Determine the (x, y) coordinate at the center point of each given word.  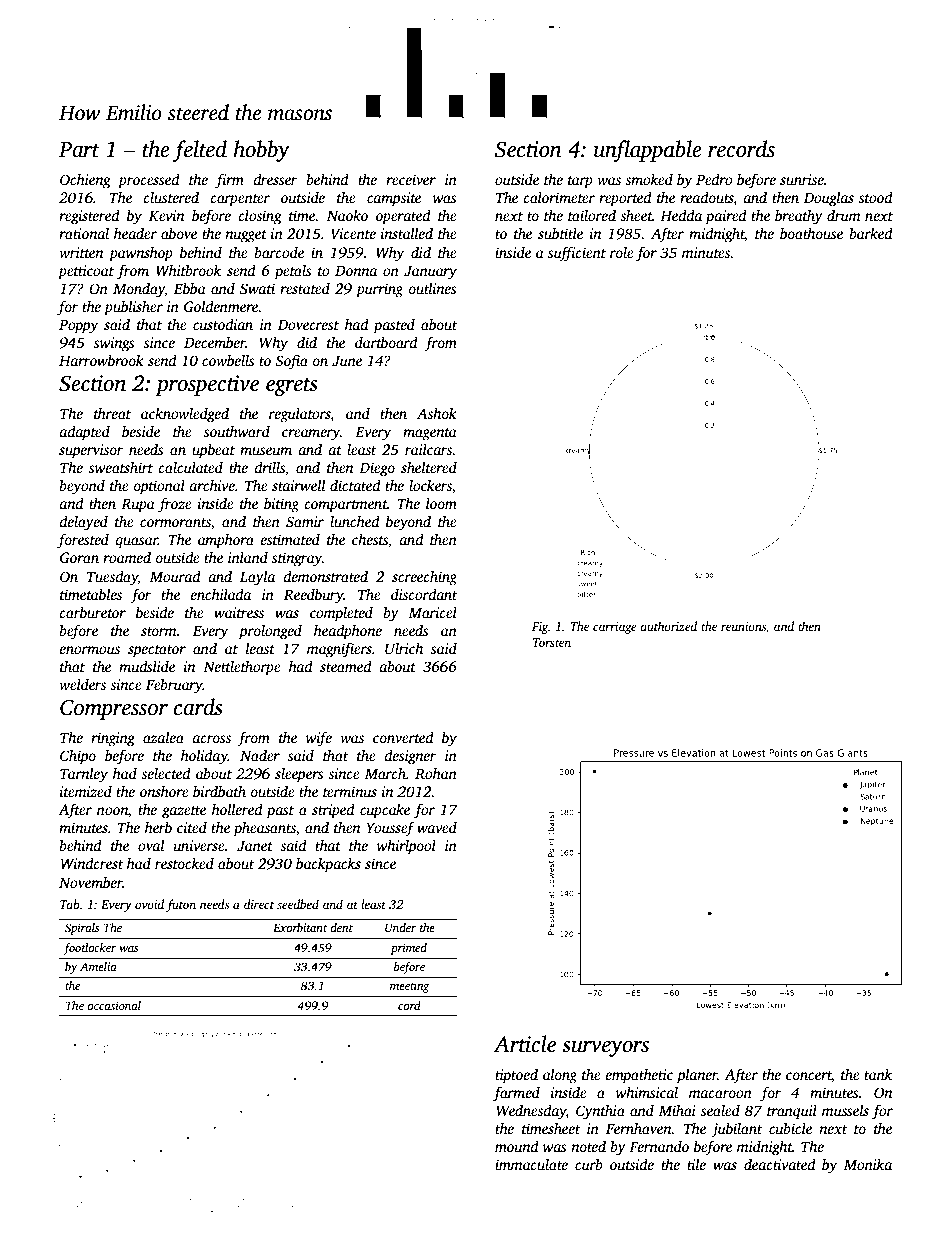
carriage (615, 628)
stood (876, 197)
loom (441, 503)
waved (437, 827)
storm (159, 631)
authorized (668, 626)
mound (517, 1146)
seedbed (298, 904)
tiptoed (516, 1076)
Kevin (166, 215)
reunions (743, 626)
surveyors (605, 1049)
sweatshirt (121, 467)
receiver (411, 179)
